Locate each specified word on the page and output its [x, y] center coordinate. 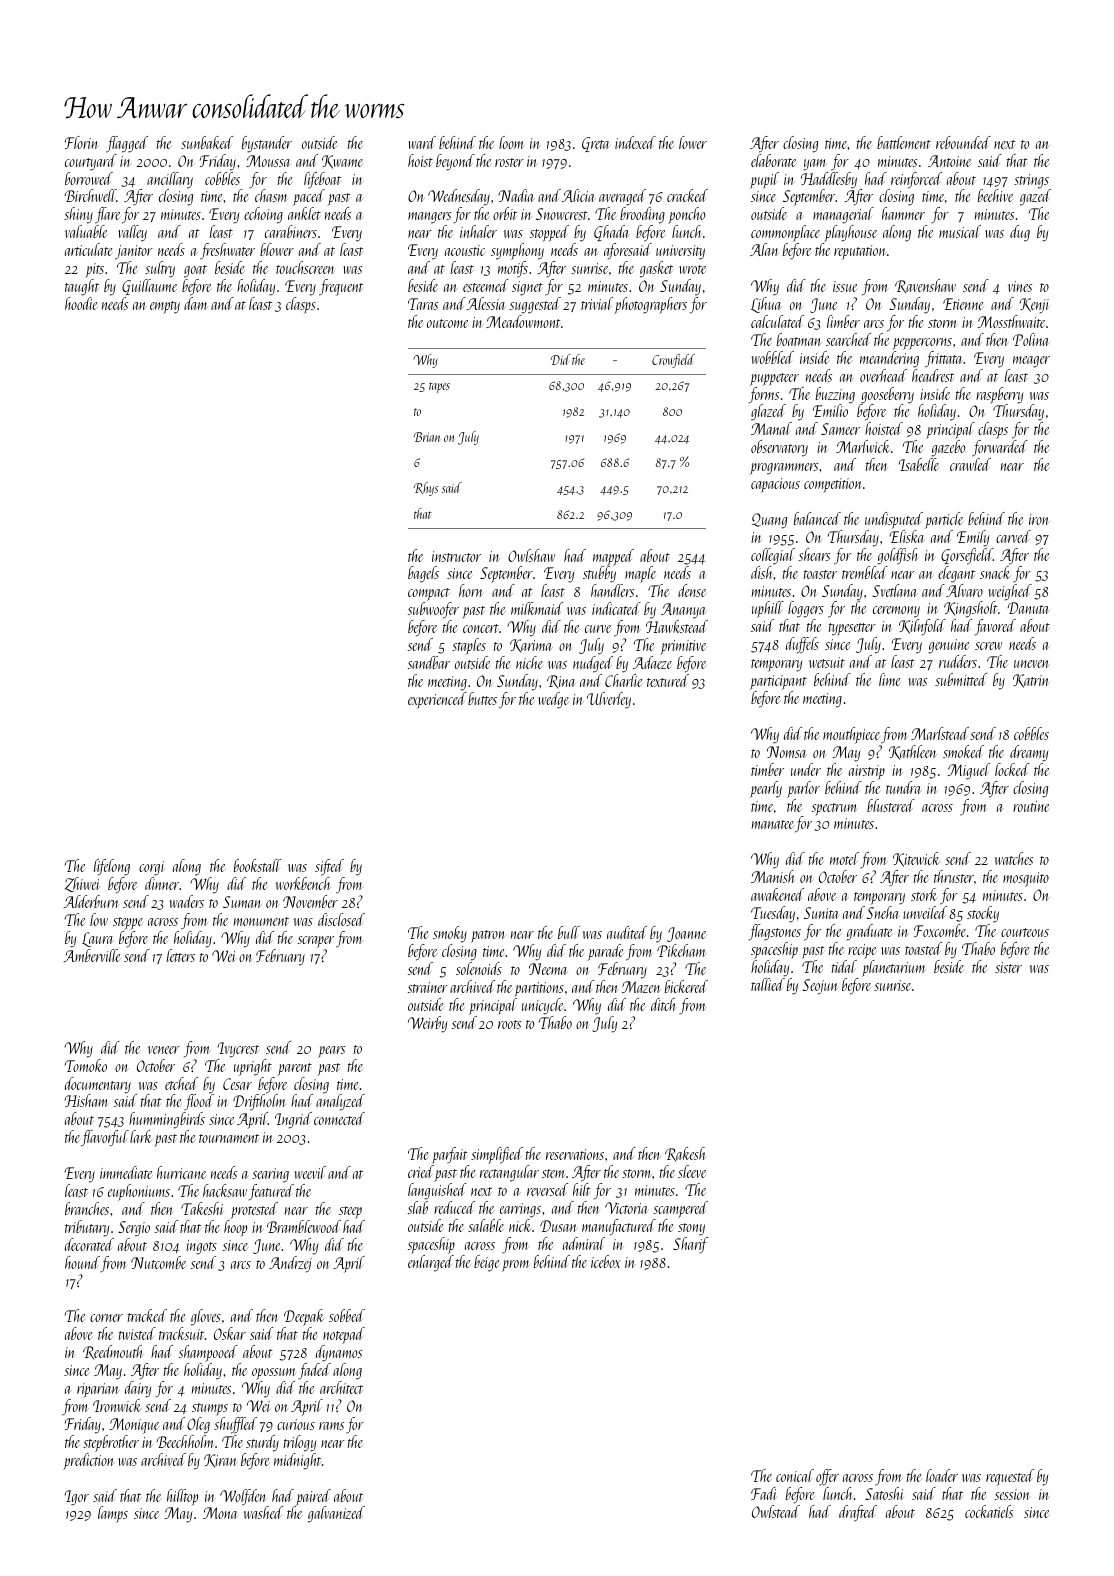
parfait [450, 1155]
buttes [482, 698]
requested [1010, 1477]
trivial [597, 303]
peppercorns [922, 344]
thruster [954, 876]
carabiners [291, 231]
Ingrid [293, 1120]
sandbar [429, 662]
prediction [89, 1461]
